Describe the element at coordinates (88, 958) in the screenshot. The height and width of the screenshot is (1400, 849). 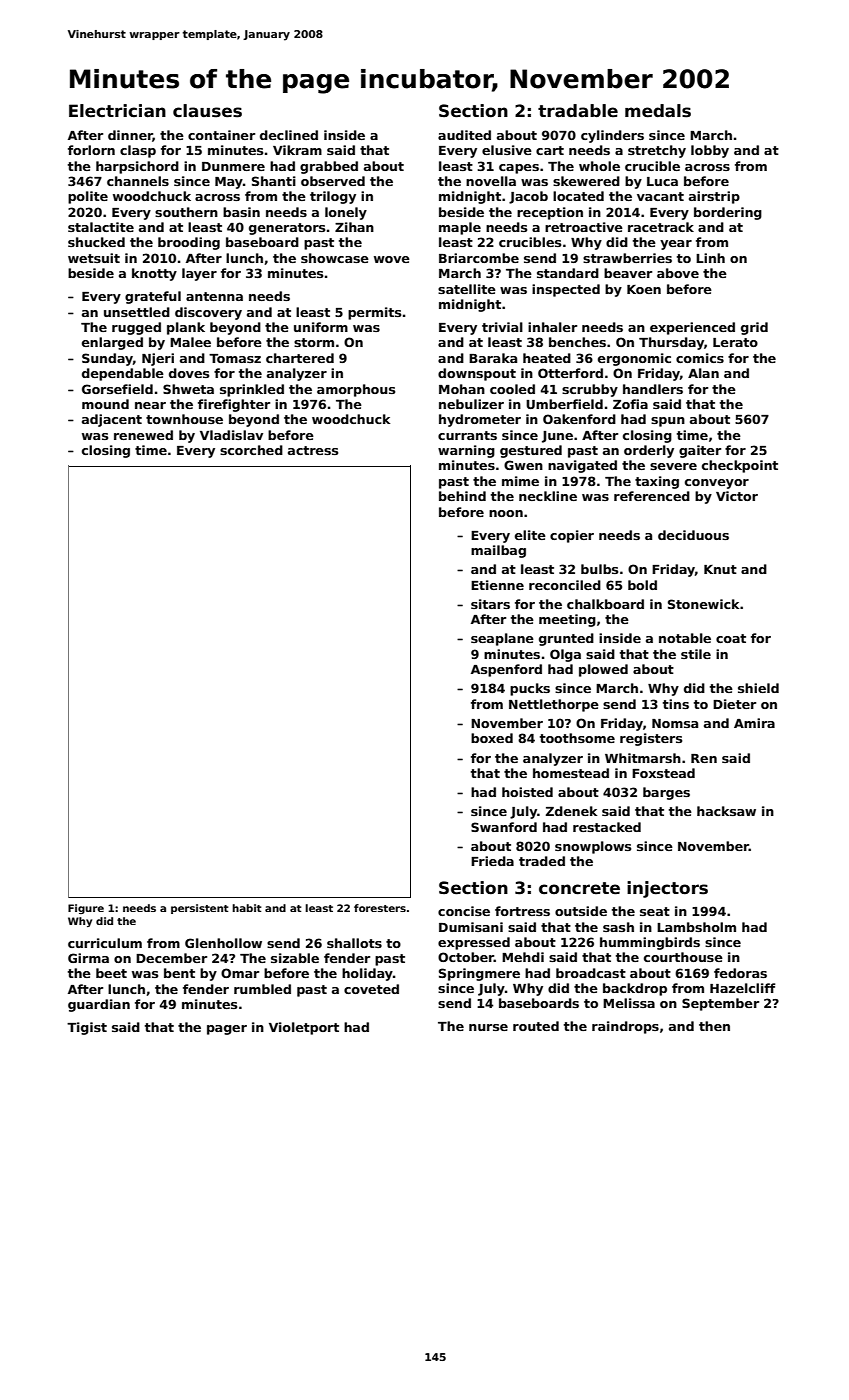
I see `Girma` at that location.
